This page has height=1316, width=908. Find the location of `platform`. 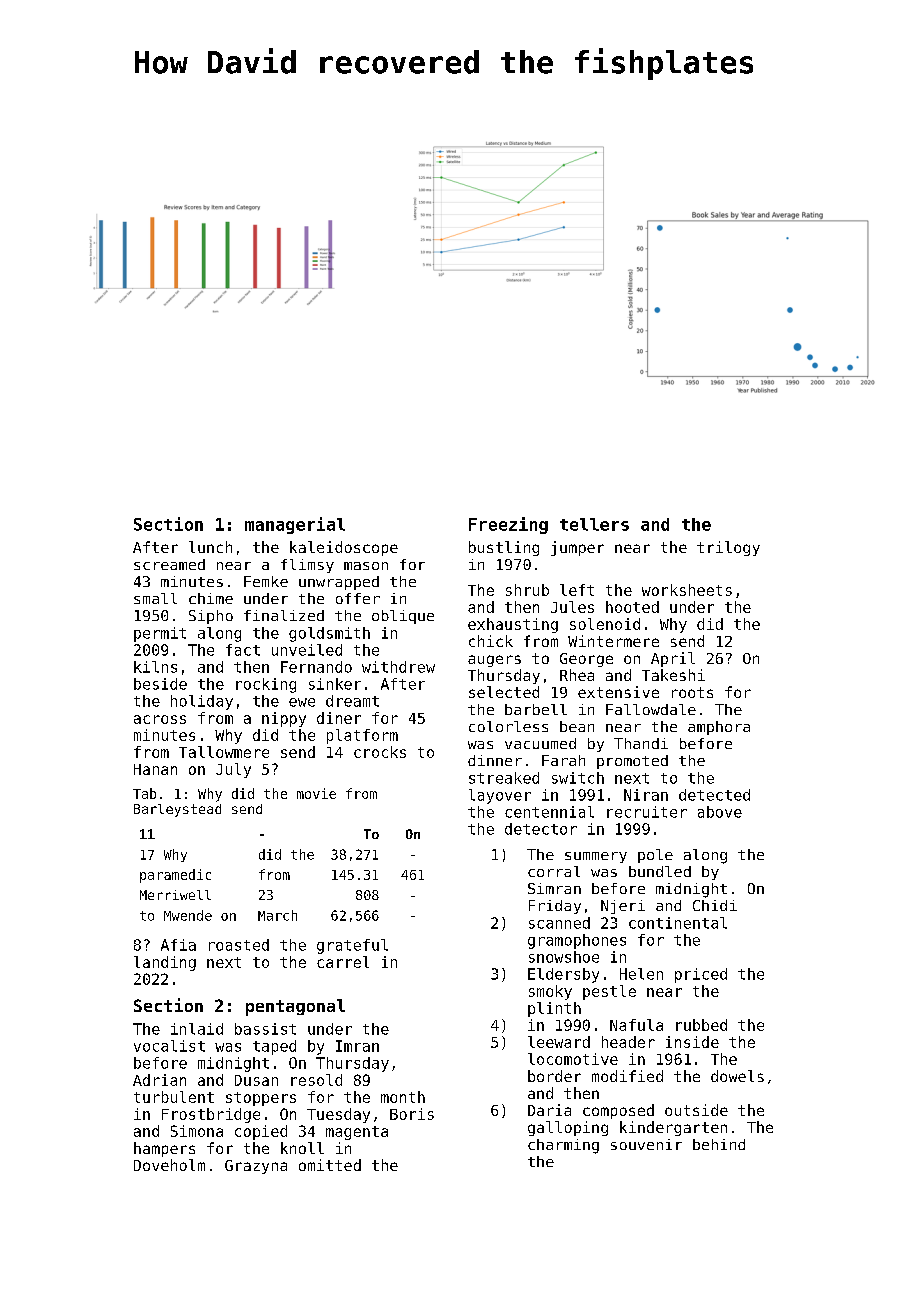

platform is located at coordinates (362, 736).
